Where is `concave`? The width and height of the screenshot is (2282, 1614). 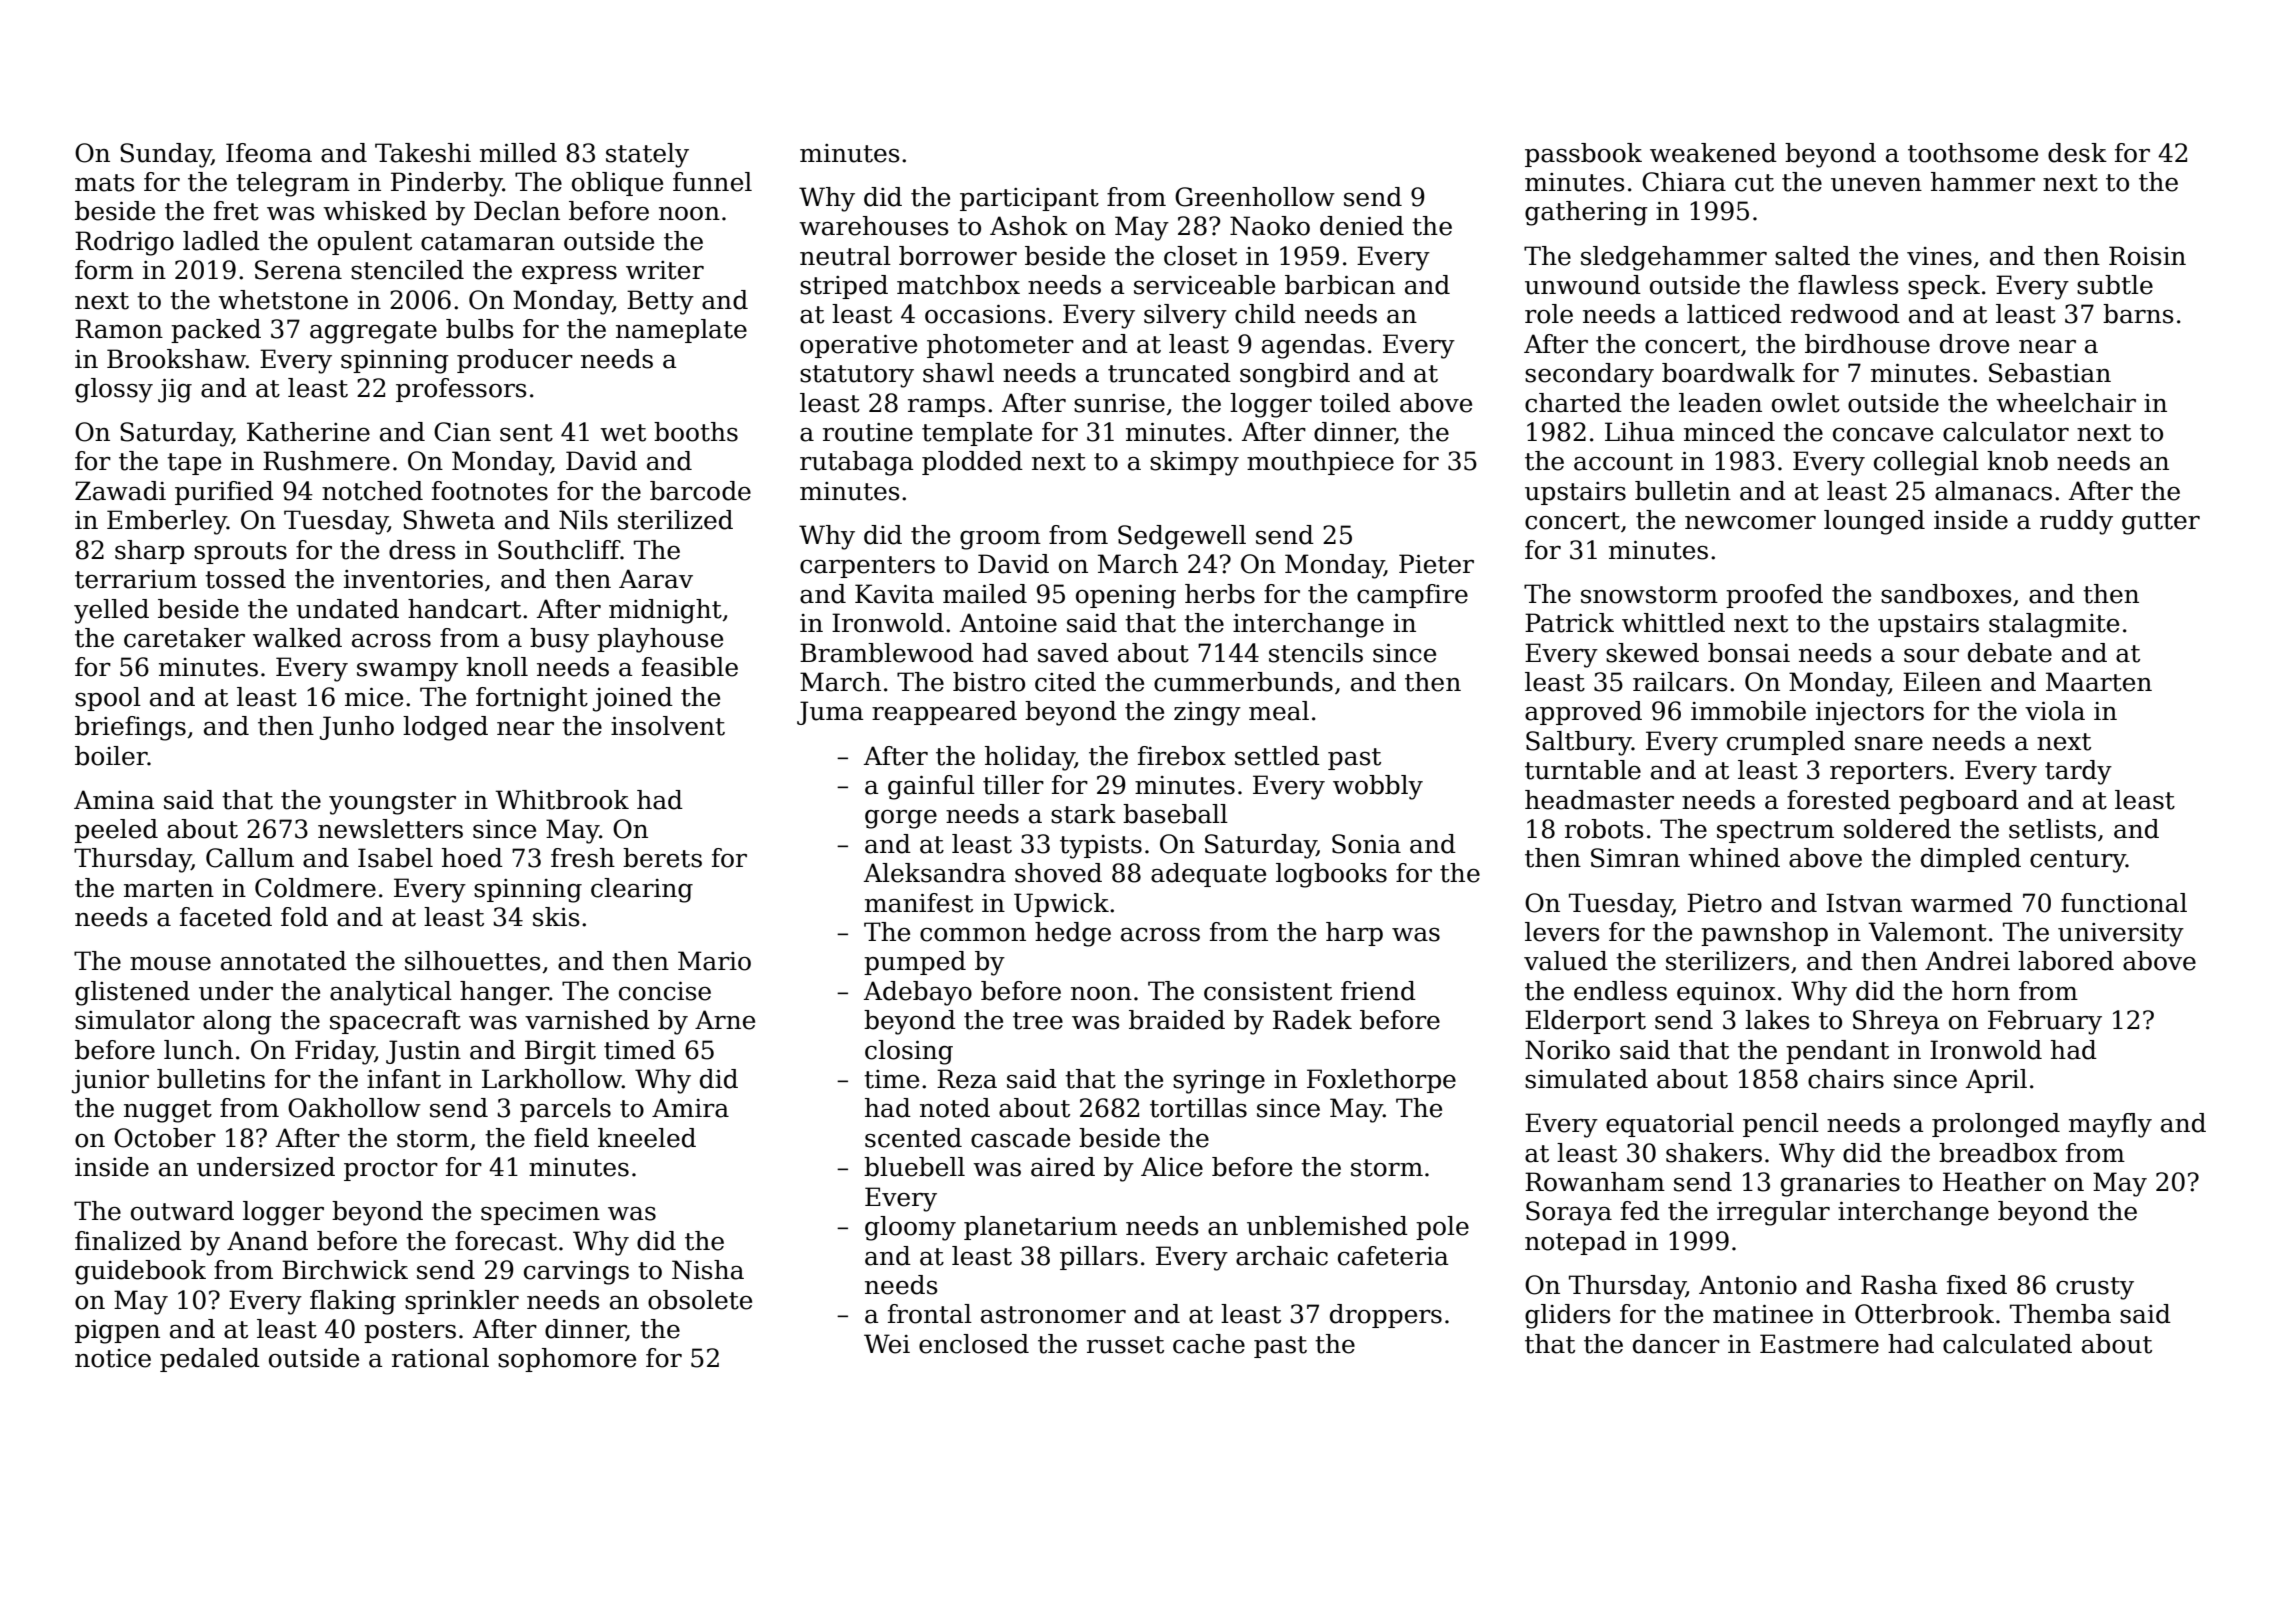 concave is located at coordinates (1883, 435).
